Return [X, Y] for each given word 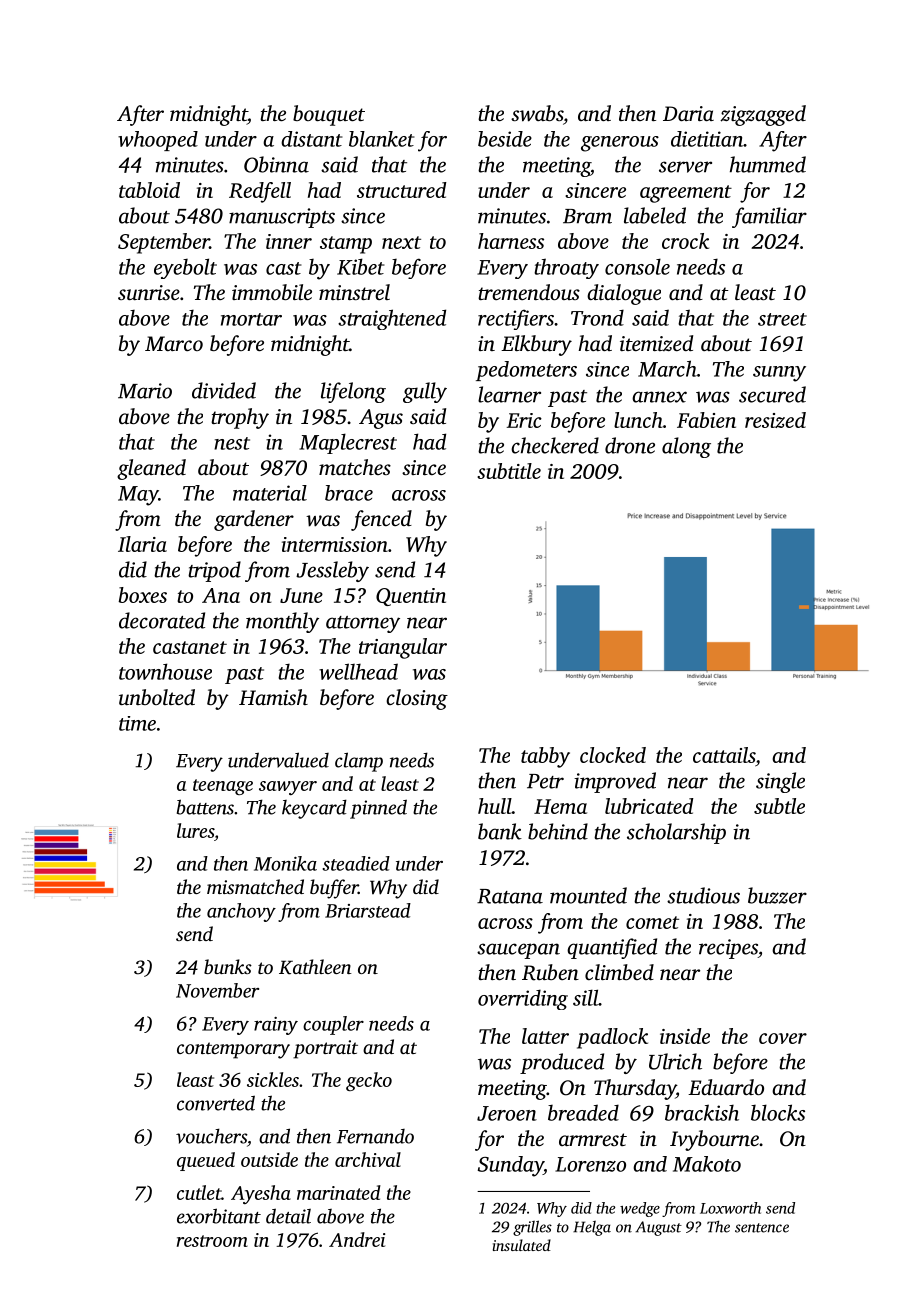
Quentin [411, 597]
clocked [613, 755]
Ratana [510, 896]
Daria [688, 113]
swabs [537, 113]
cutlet [199, 1192]
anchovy [241, 912]
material [270, 493]
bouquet [329, 115]
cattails [724, 755]
